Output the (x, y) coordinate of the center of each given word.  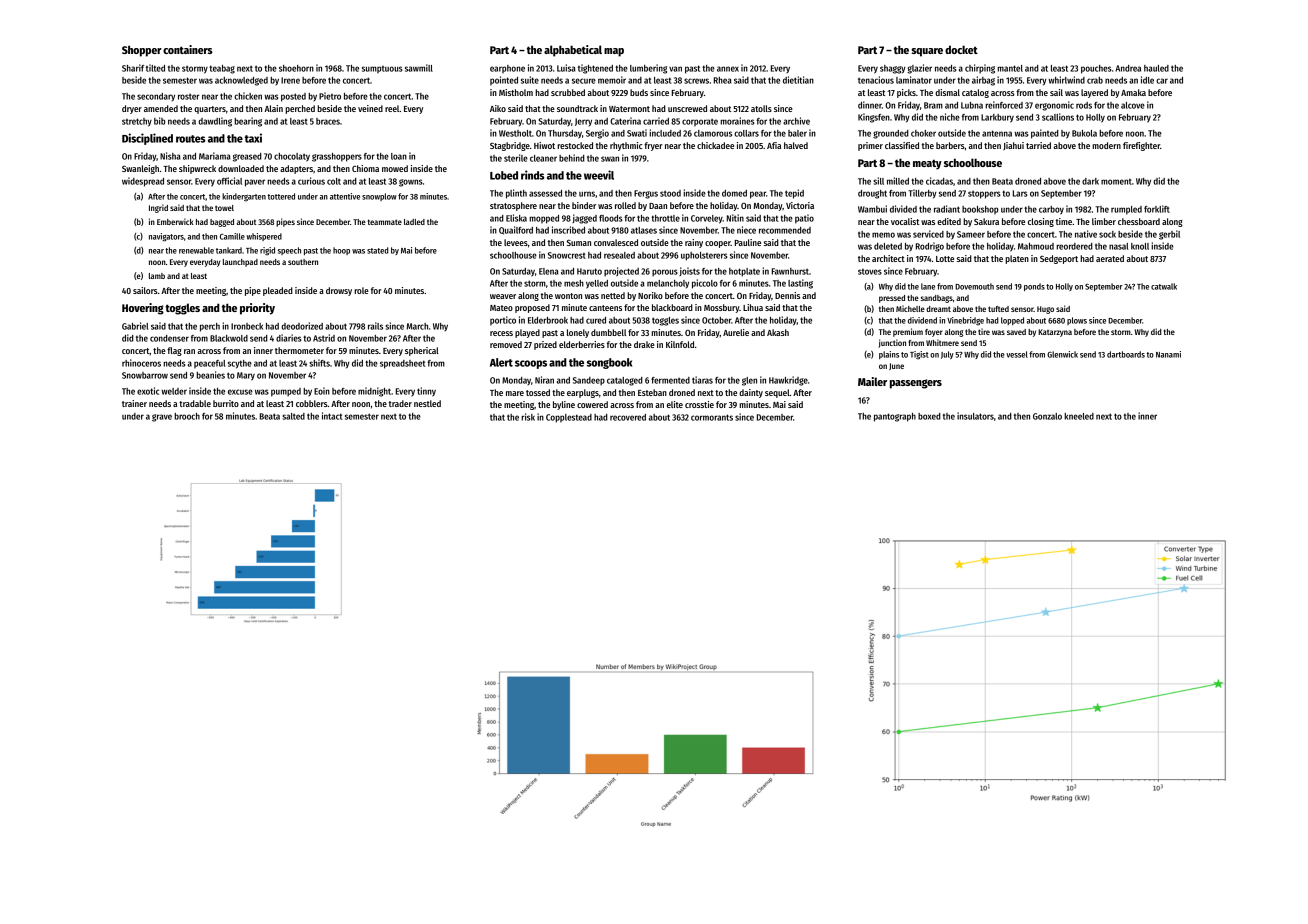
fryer (653, 146)
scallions (1058, 117)
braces (328, 121)
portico (503, 321)
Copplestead (569, 418)
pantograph (895, 417)
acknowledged (241, 81)
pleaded (278, 291)
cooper (718, 244)
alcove (1133, 105)
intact (332, 416)
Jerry (583, 122)
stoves (870, 272)
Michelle (910, 308)
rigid (267, 251)
